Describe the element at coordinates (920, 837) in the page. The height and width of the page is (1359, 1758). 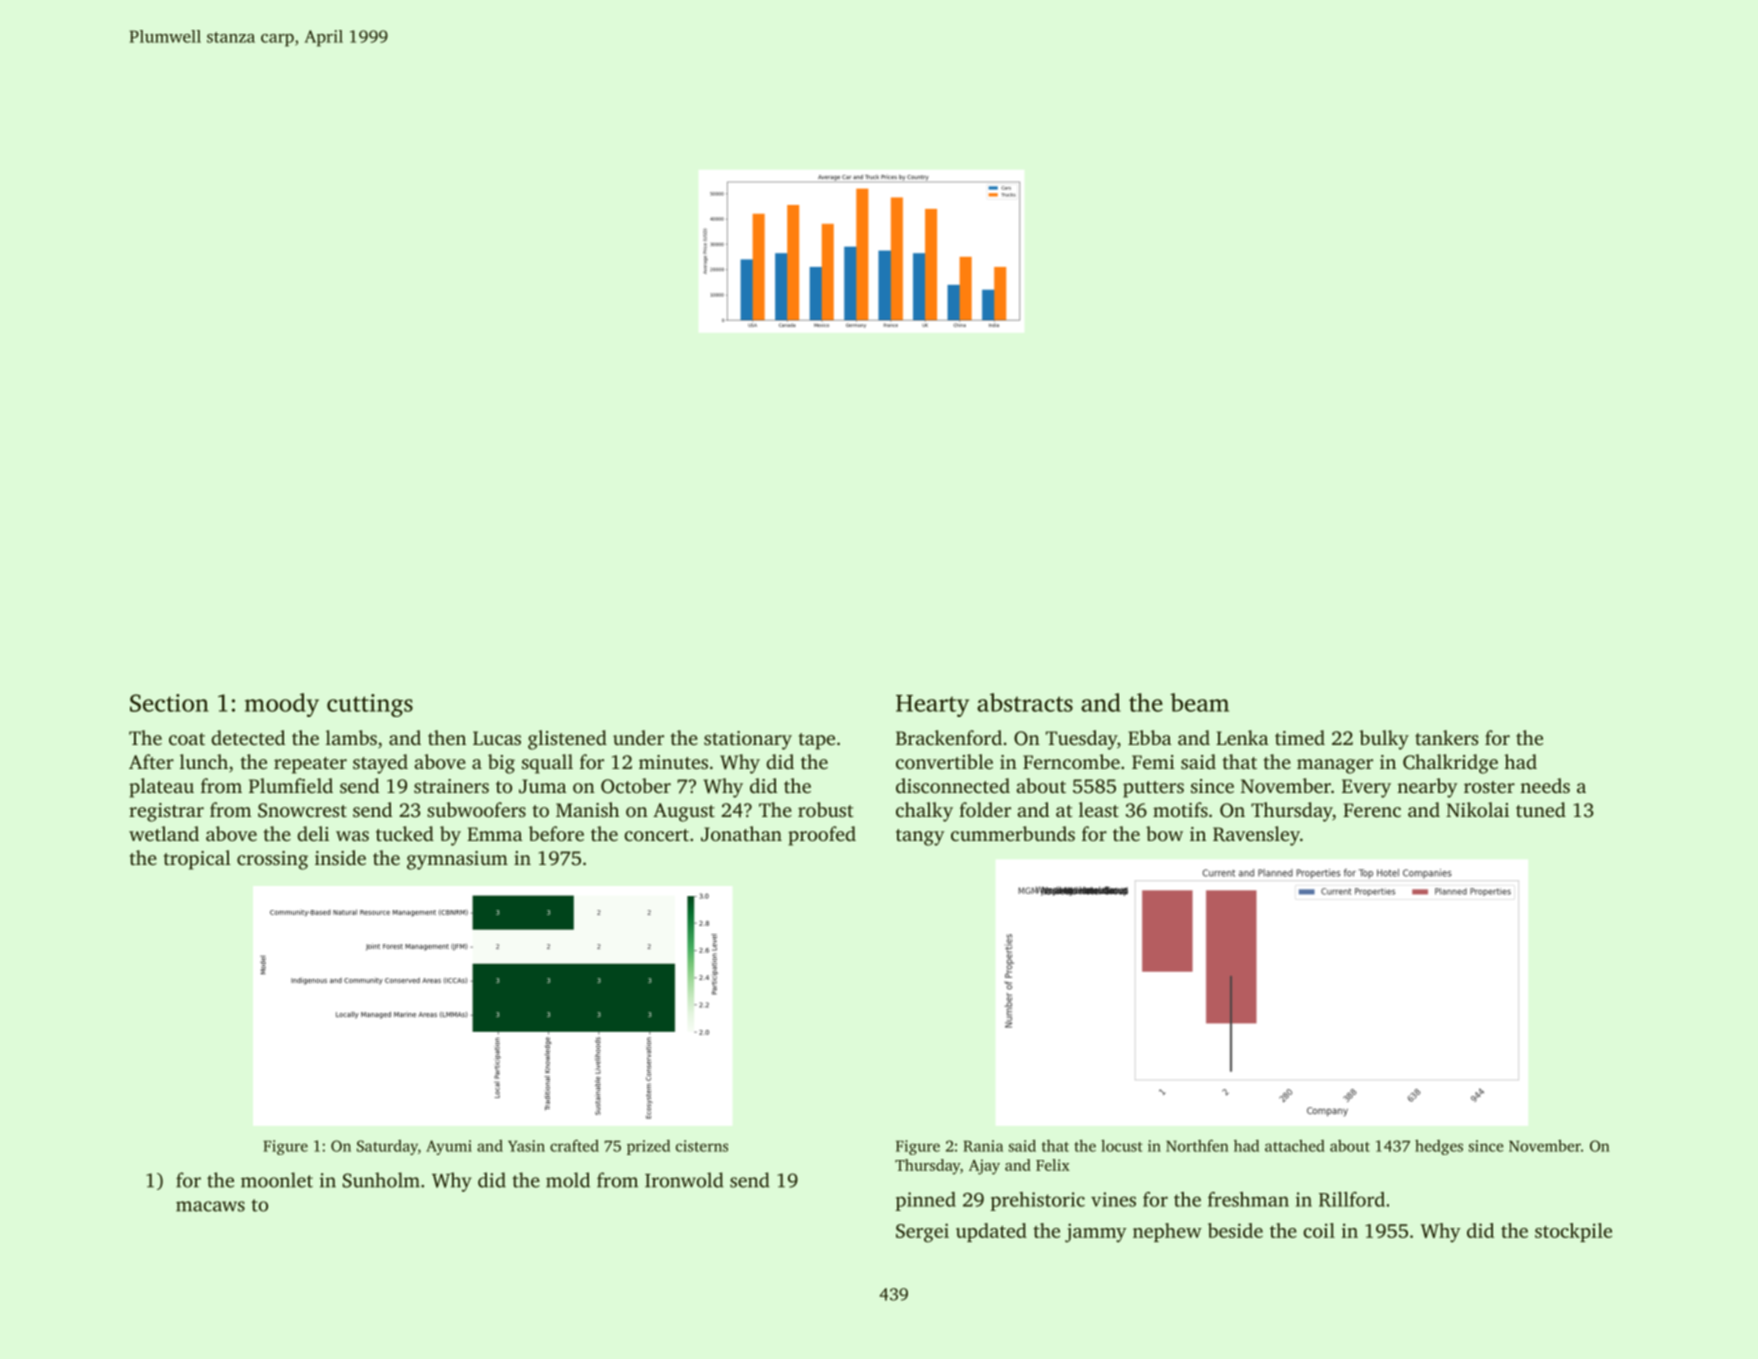
I see `tangy` at that location.
